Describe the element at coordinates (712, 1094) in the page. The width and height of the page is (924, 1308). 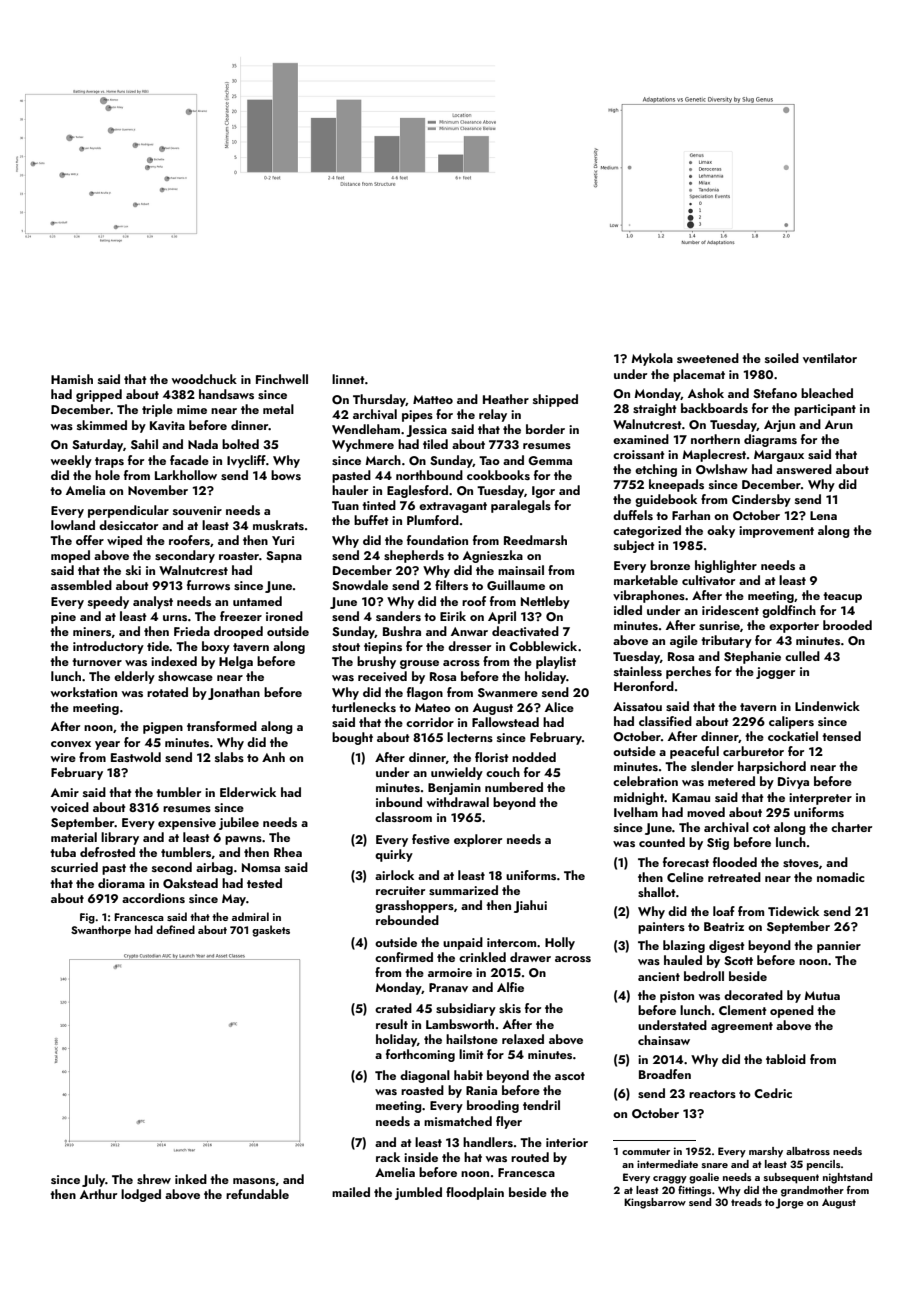
I see `reactors` at that location.
